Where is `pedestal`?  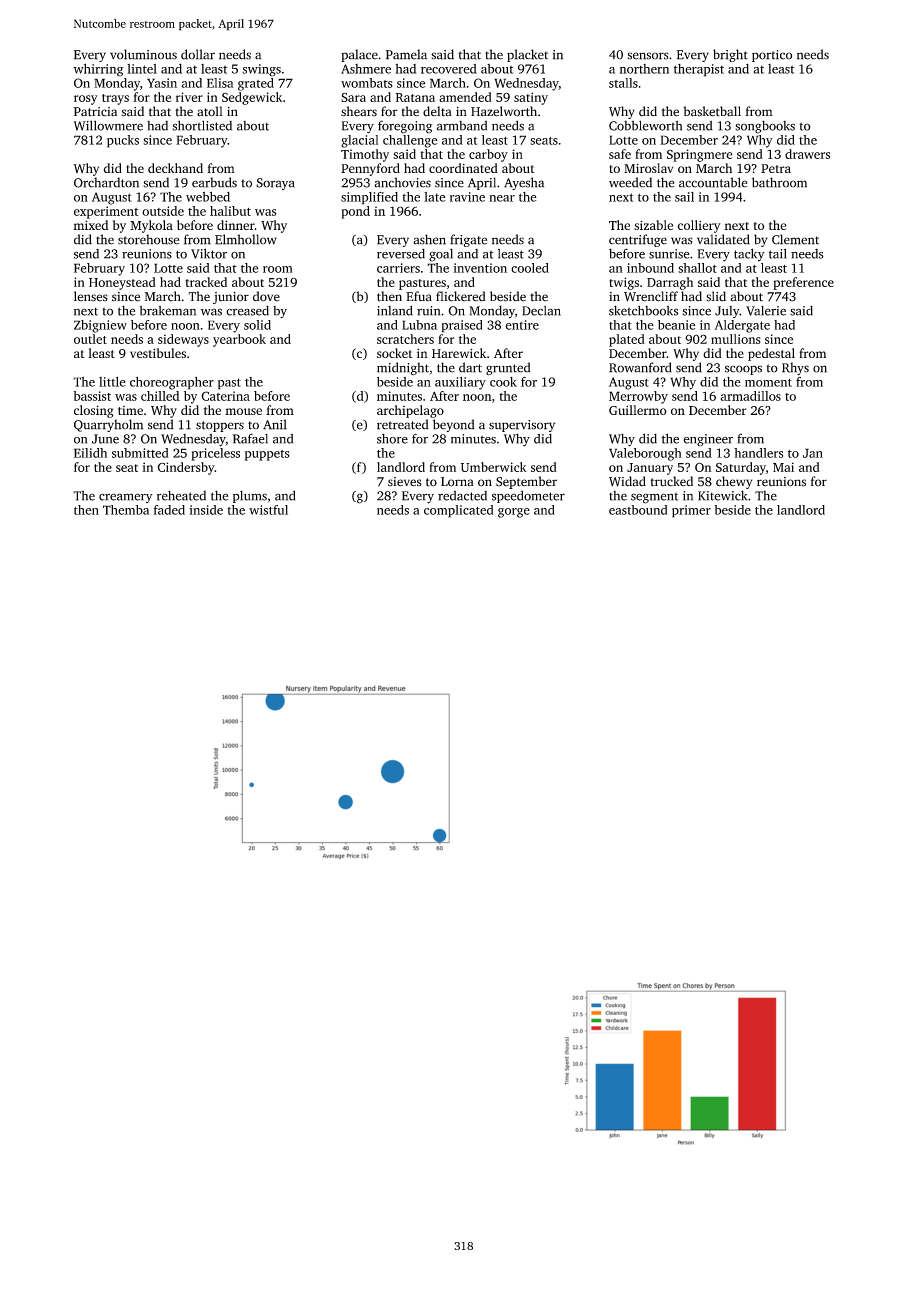 pedestal is located at coordinates (771, 354).
